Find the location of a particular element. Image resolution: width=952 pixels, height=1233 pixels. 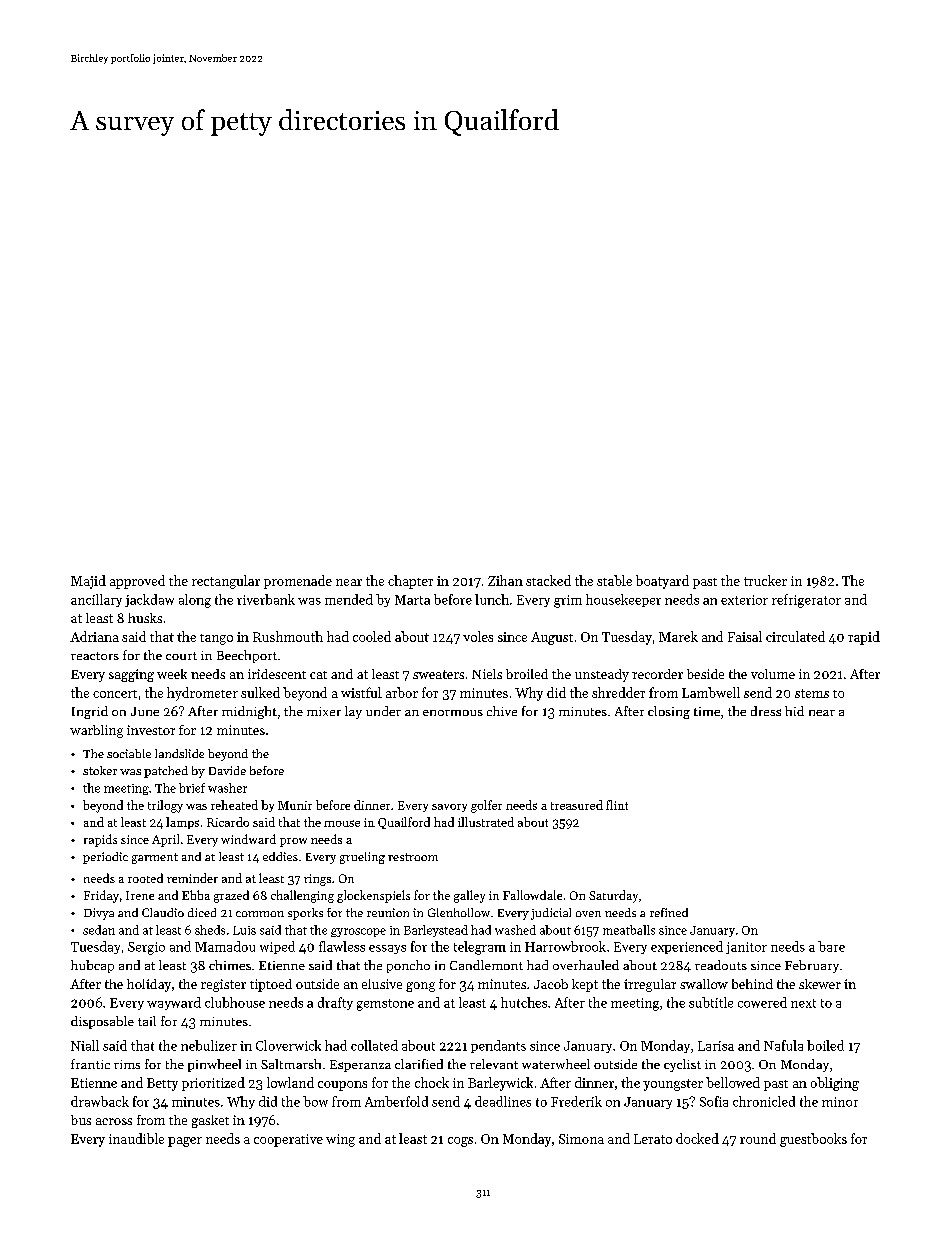

bare is located at coordinates (831, 946).
